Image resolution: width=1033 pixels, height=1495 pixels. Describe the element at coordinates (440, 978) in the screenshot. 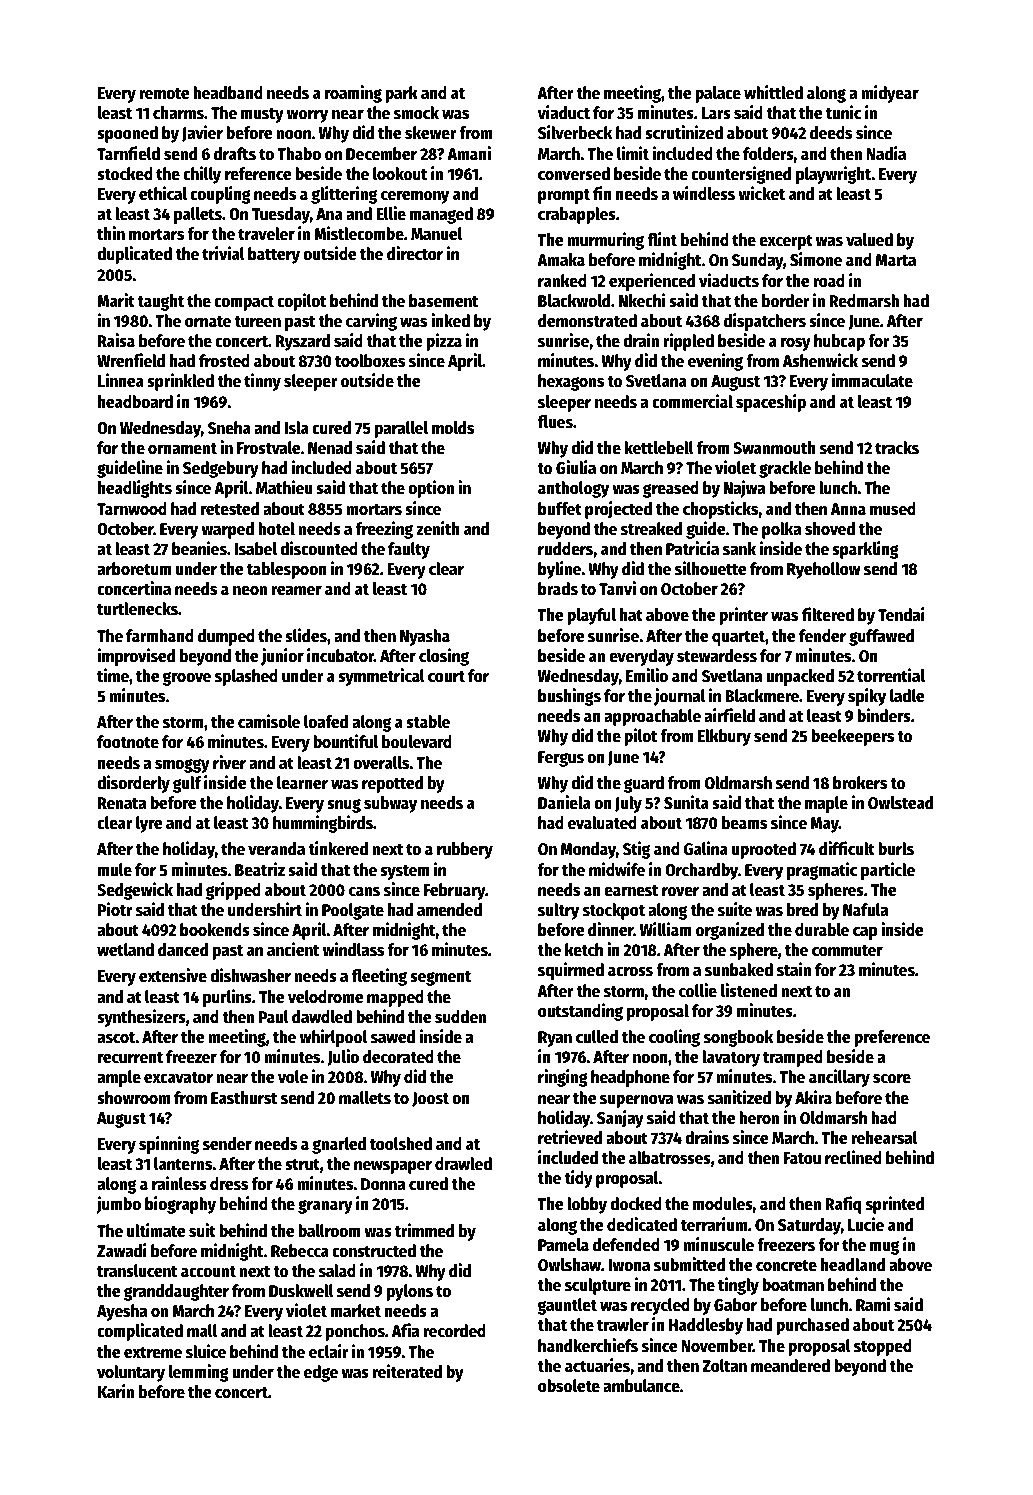

I see `segment` at that location.
